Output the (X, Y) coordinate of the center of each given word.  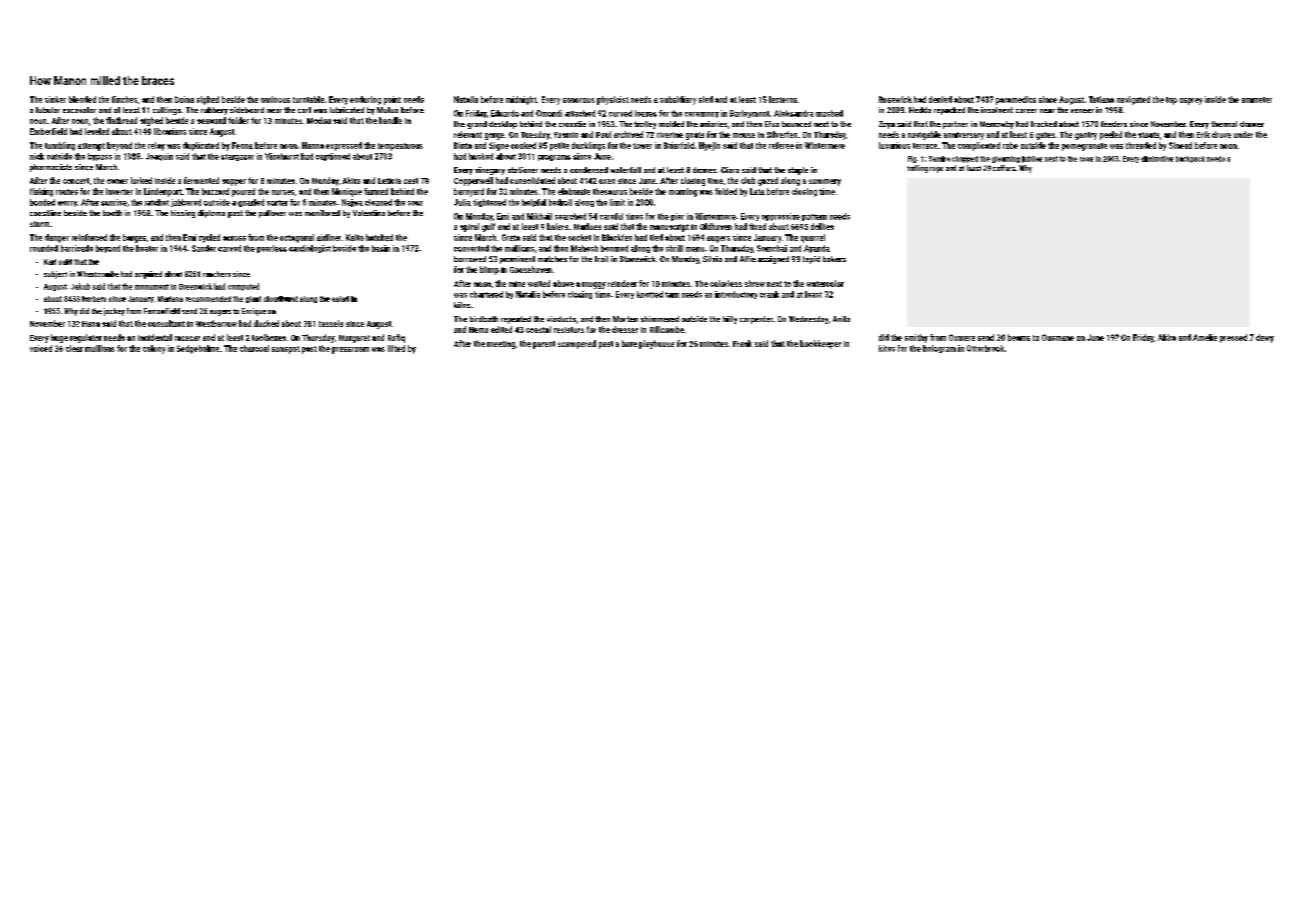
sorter (277, 203)
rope (936, 170)
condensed (589, 170)
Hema (478, 330)
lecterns (783, 99)
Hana (91, 324)
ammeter (1257, 100)
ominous (275, 99)
